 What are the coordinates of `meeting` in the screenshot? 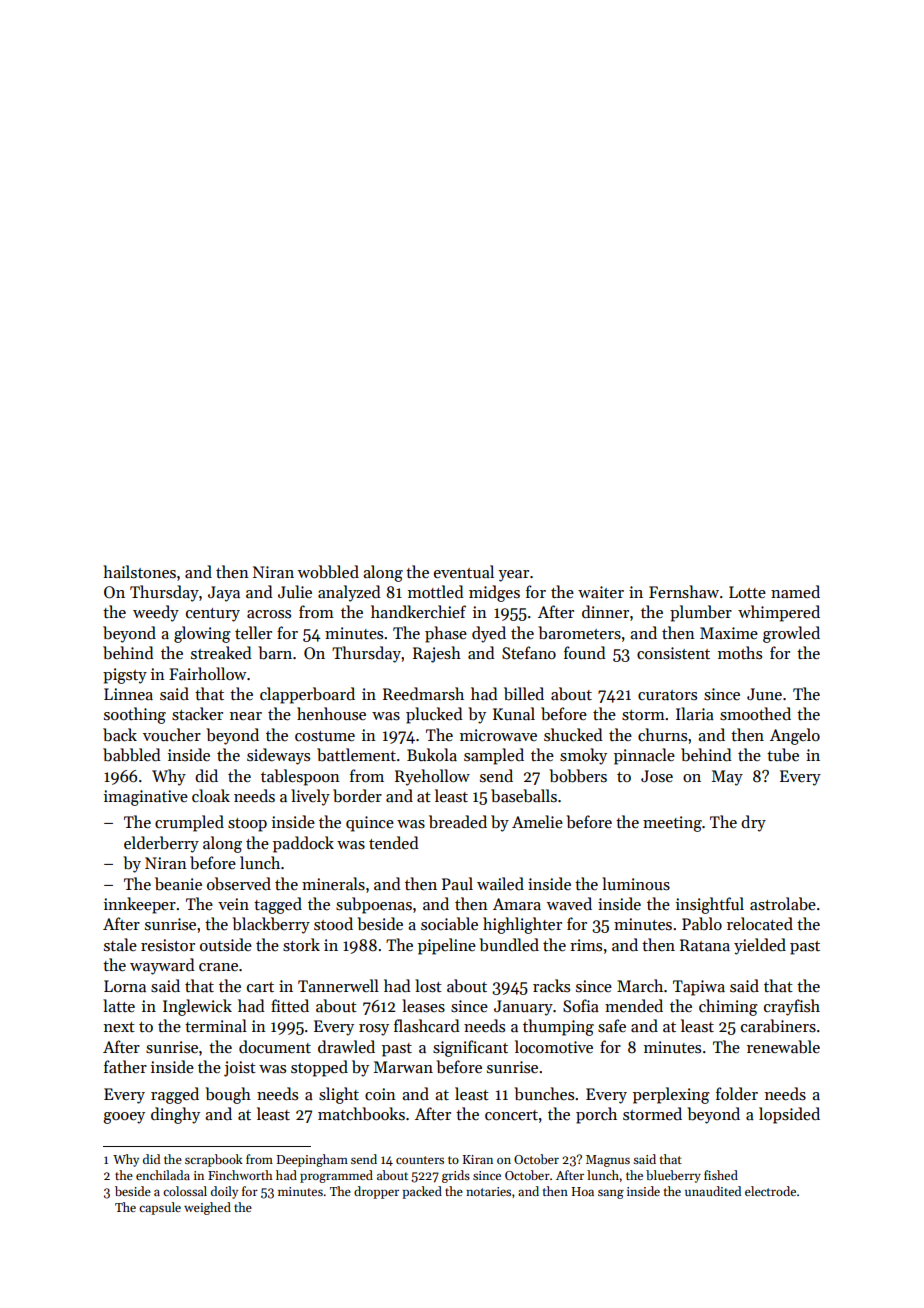 It's located at (672, 824).
